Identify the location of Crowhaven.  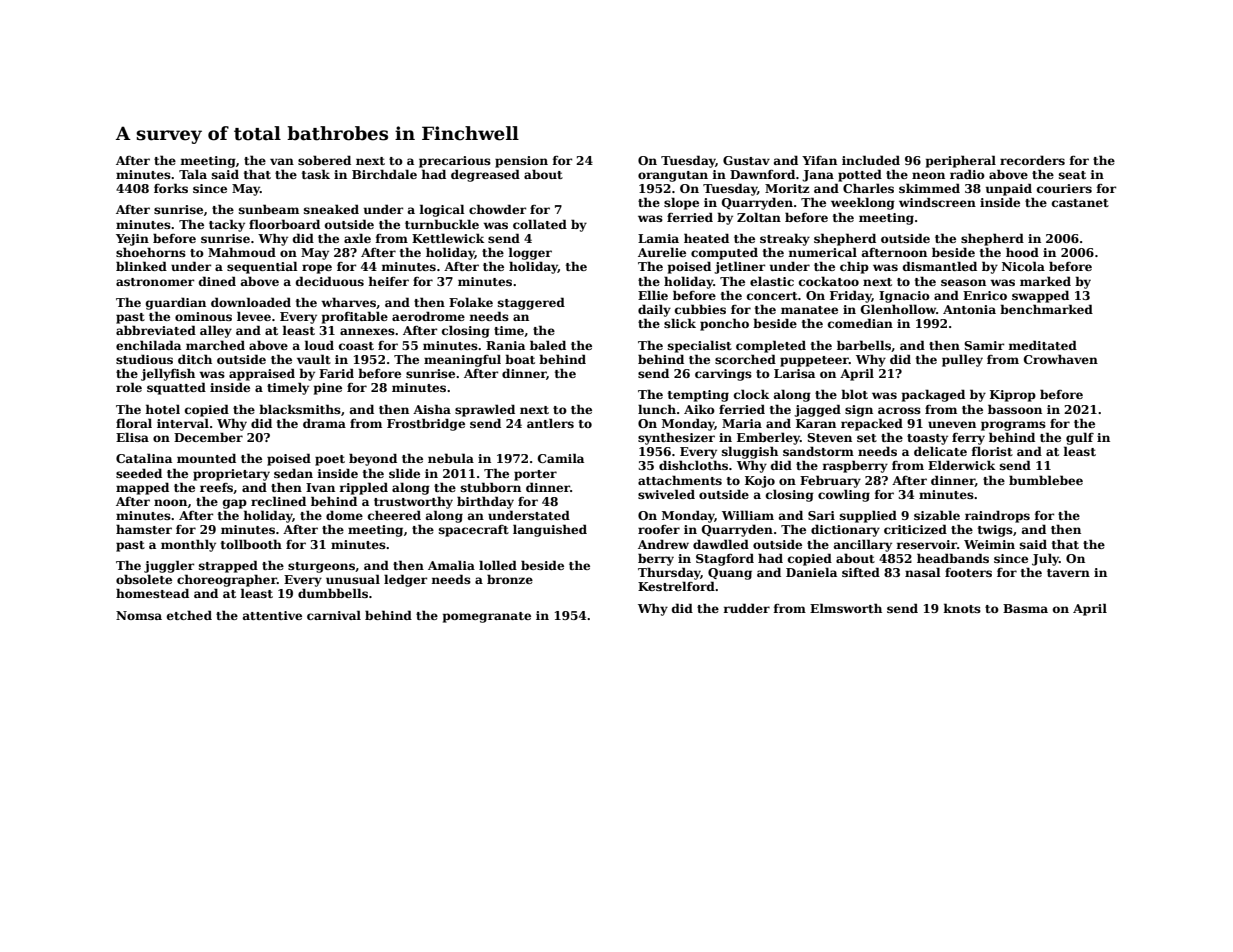
(1061, 359).
